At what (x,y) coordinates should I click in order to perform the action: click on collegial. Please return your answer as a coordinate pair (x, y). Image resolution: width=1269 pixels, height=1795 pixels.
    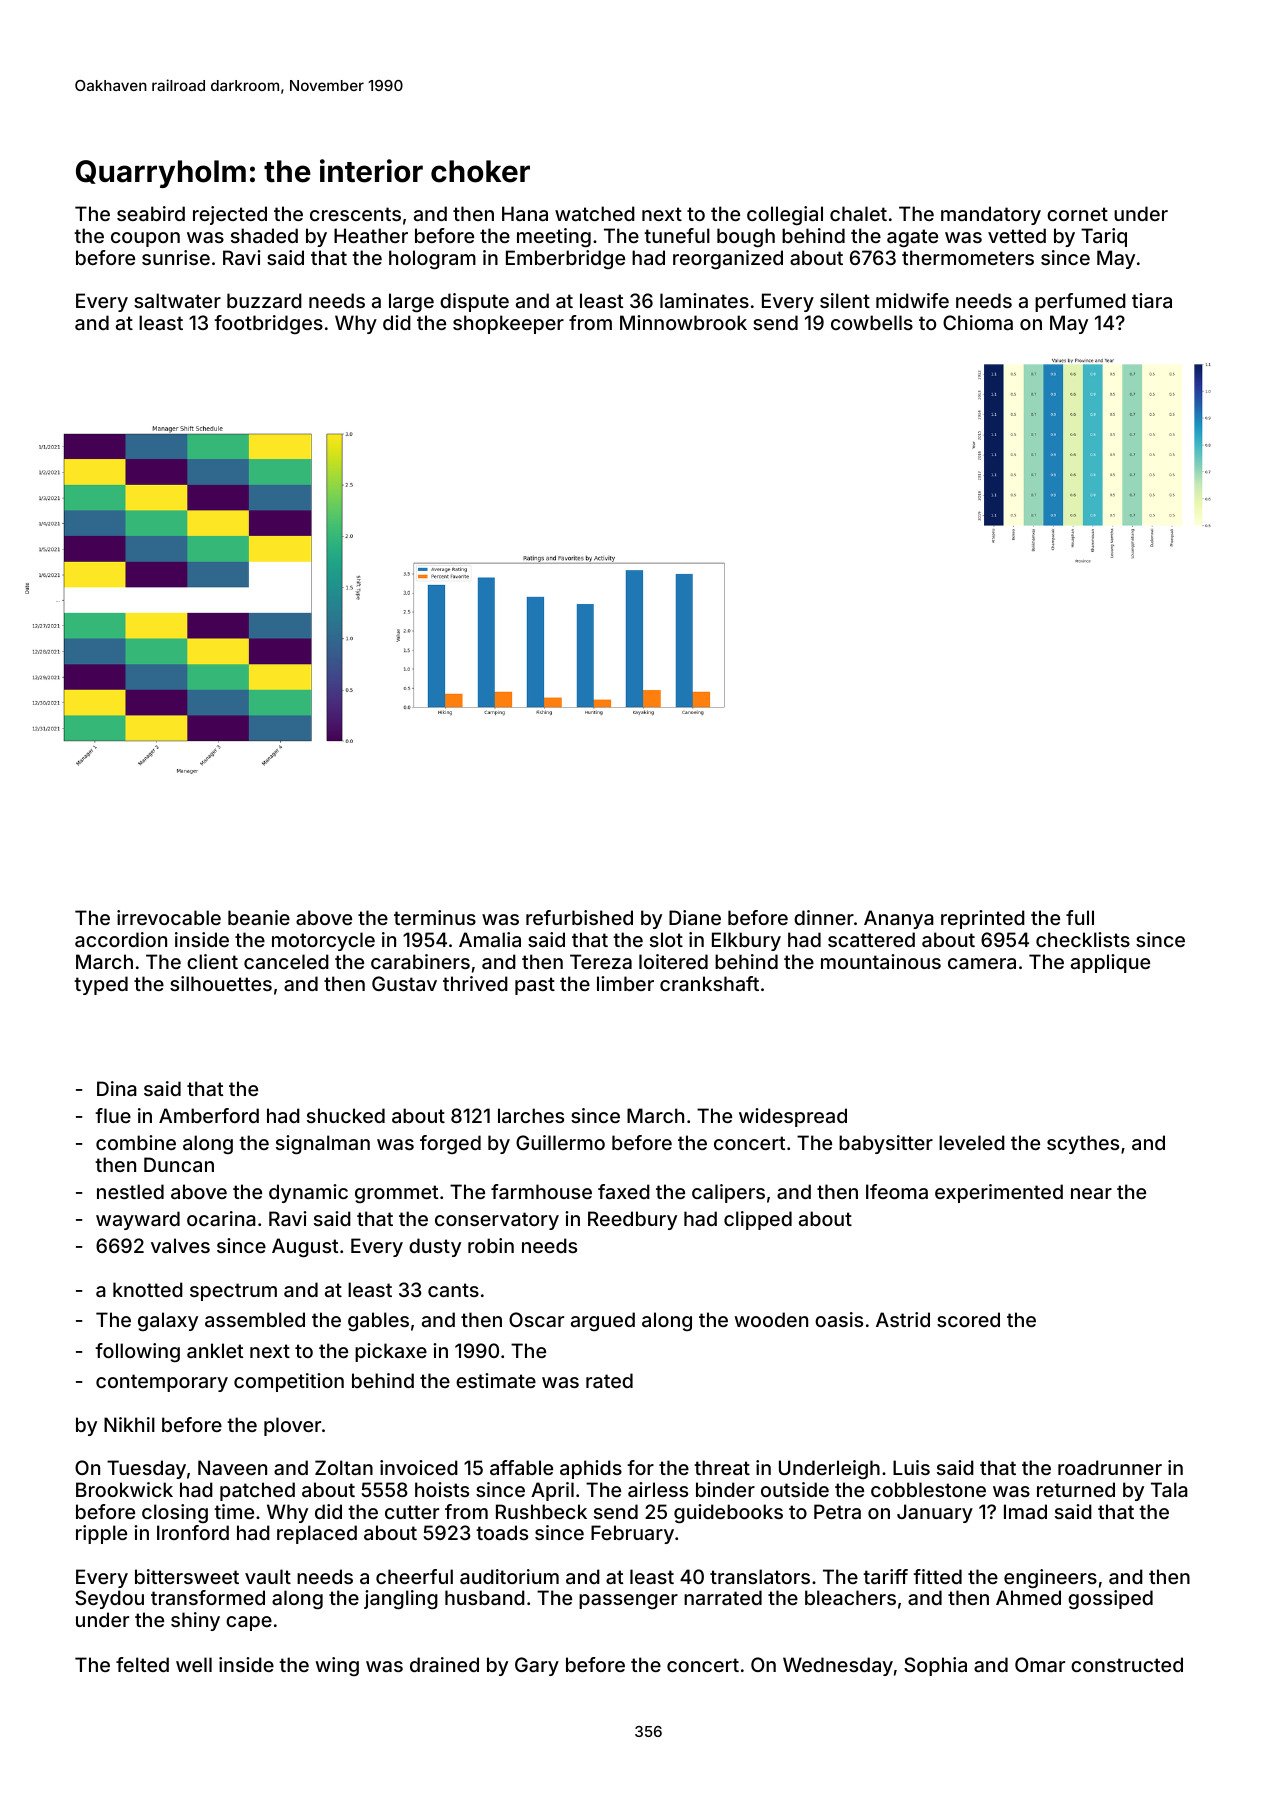
    Looking at the image, I should click on (785, 215).
